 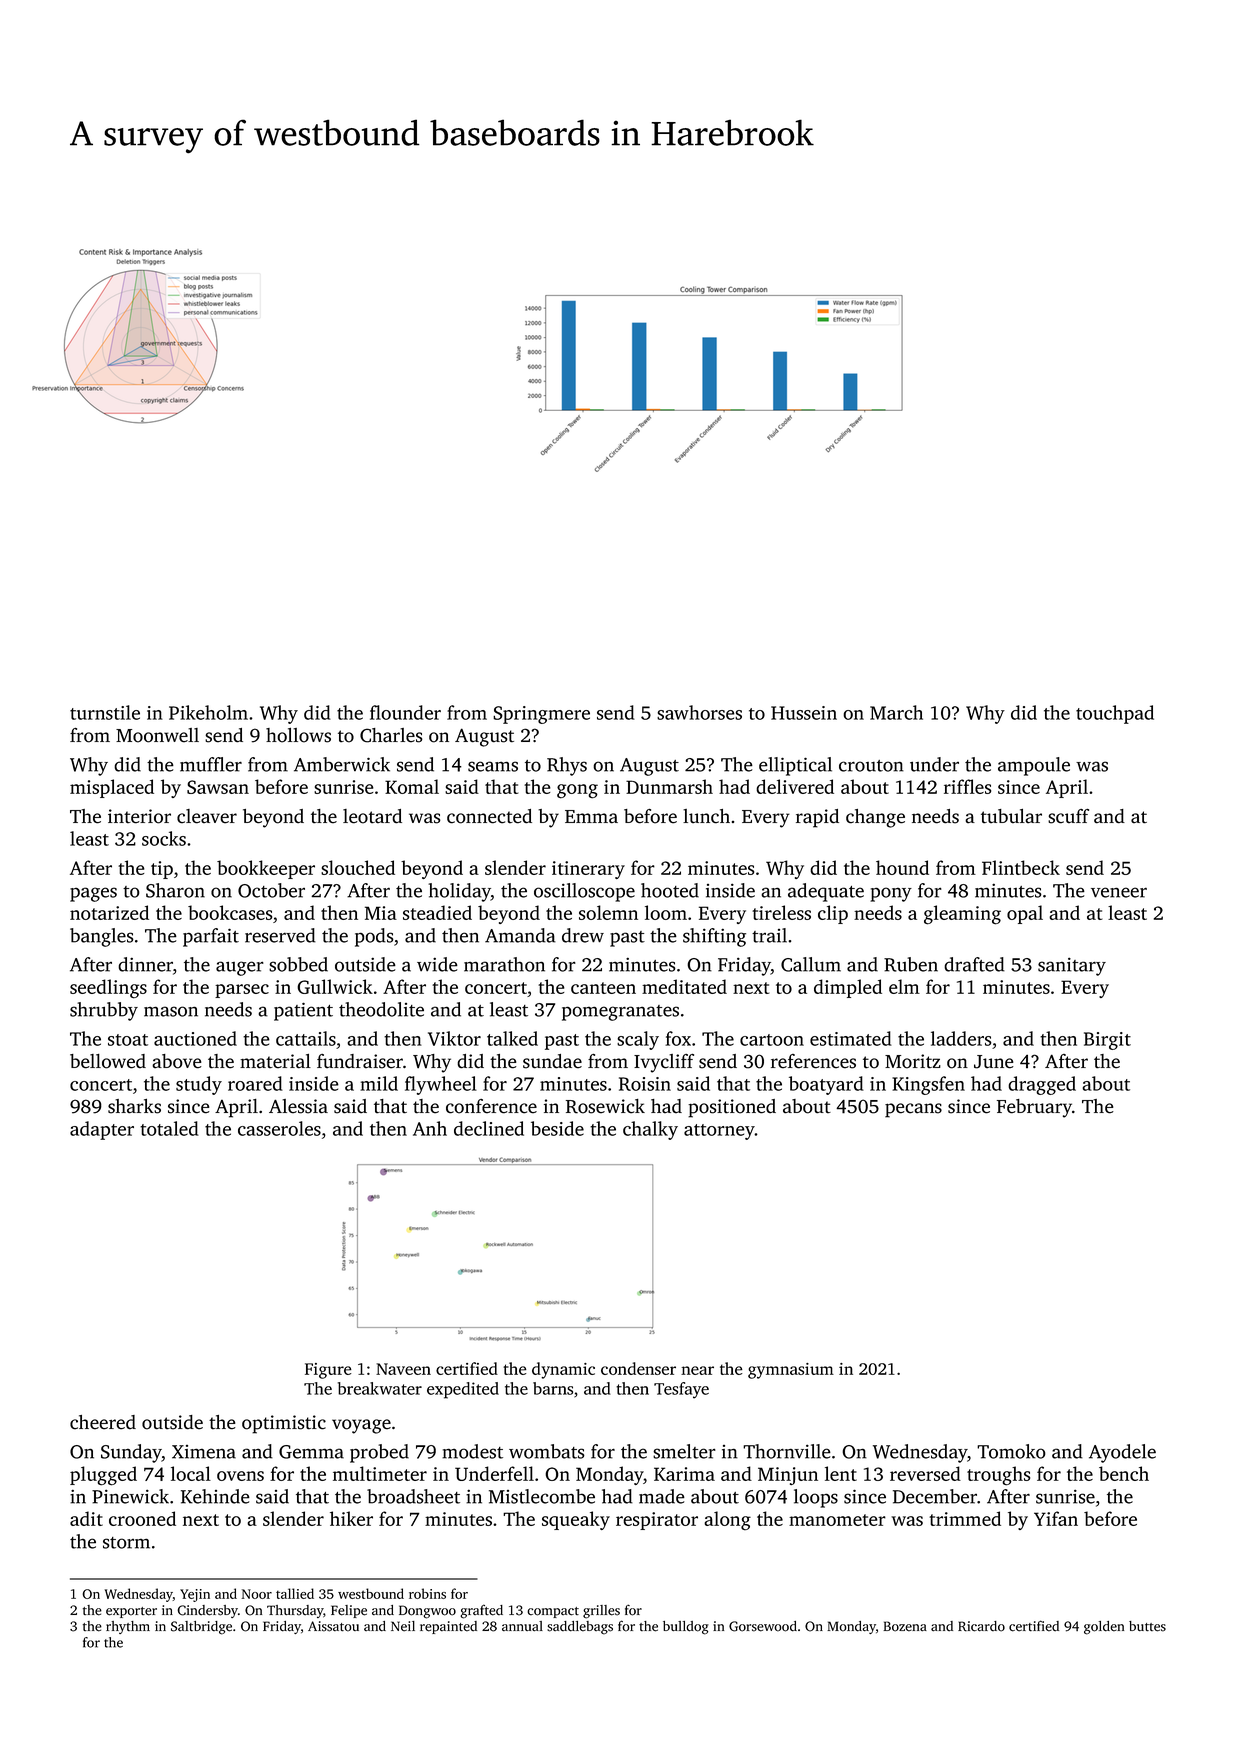 I want to click on Birgit, so click(x=1107, y=1041).
